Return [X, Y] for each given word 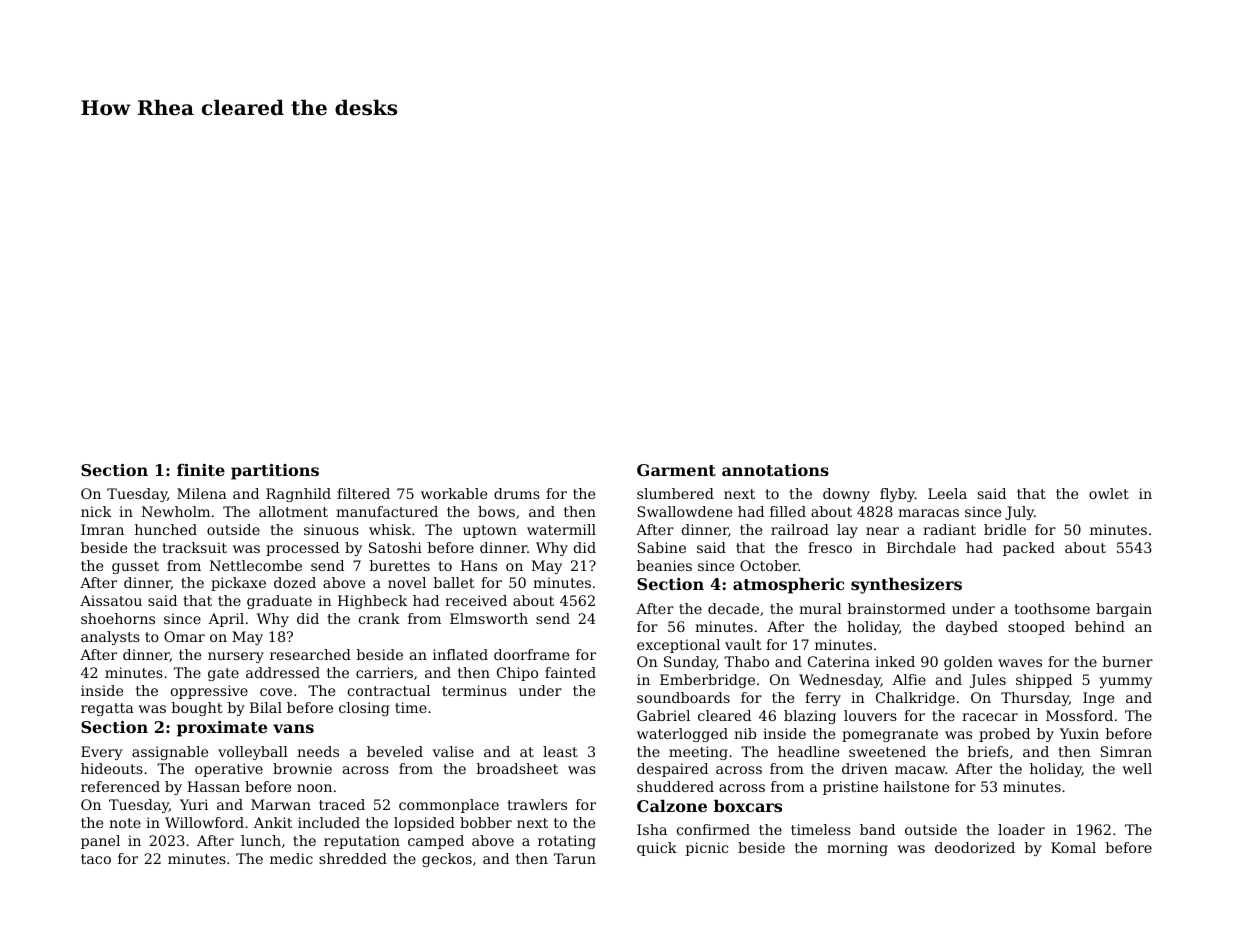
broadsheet [517, 768]
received [476, 600]
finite [201, 470]
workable [454, 493]
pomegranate [890, 735]
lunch [261, 840]
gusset [135, 567]
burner [1128, 661]
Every [102, 753]
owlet [1109, 493]
